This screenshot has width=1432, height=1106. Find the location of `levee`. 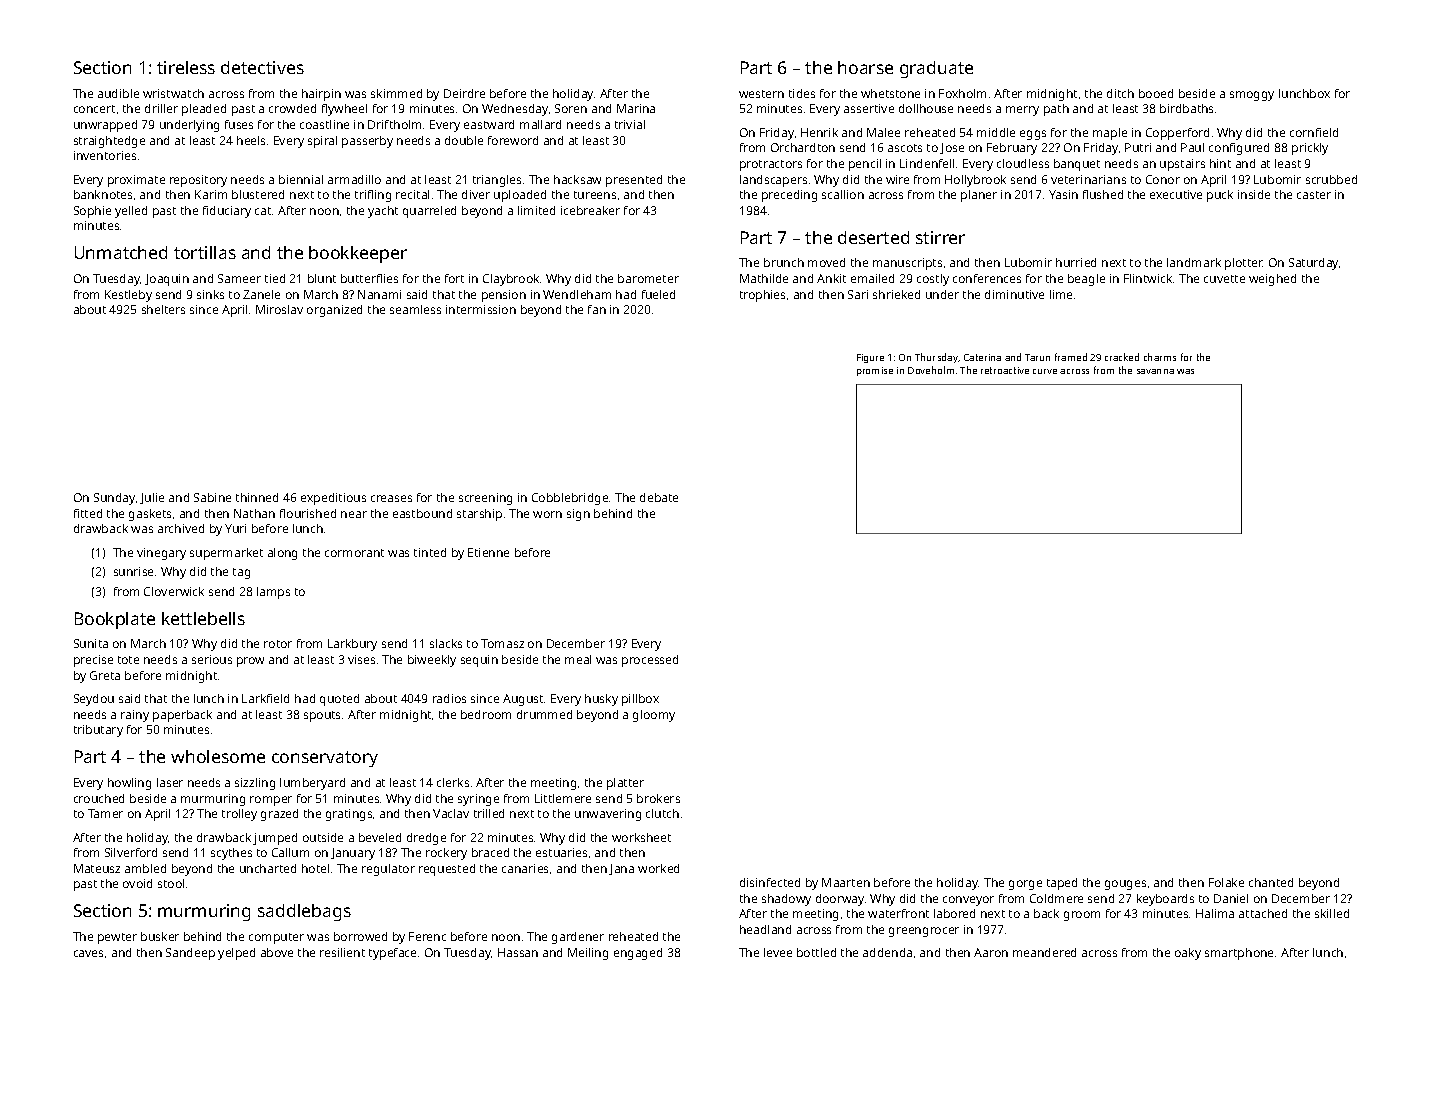

levee is located at coordinates (778, 952).
